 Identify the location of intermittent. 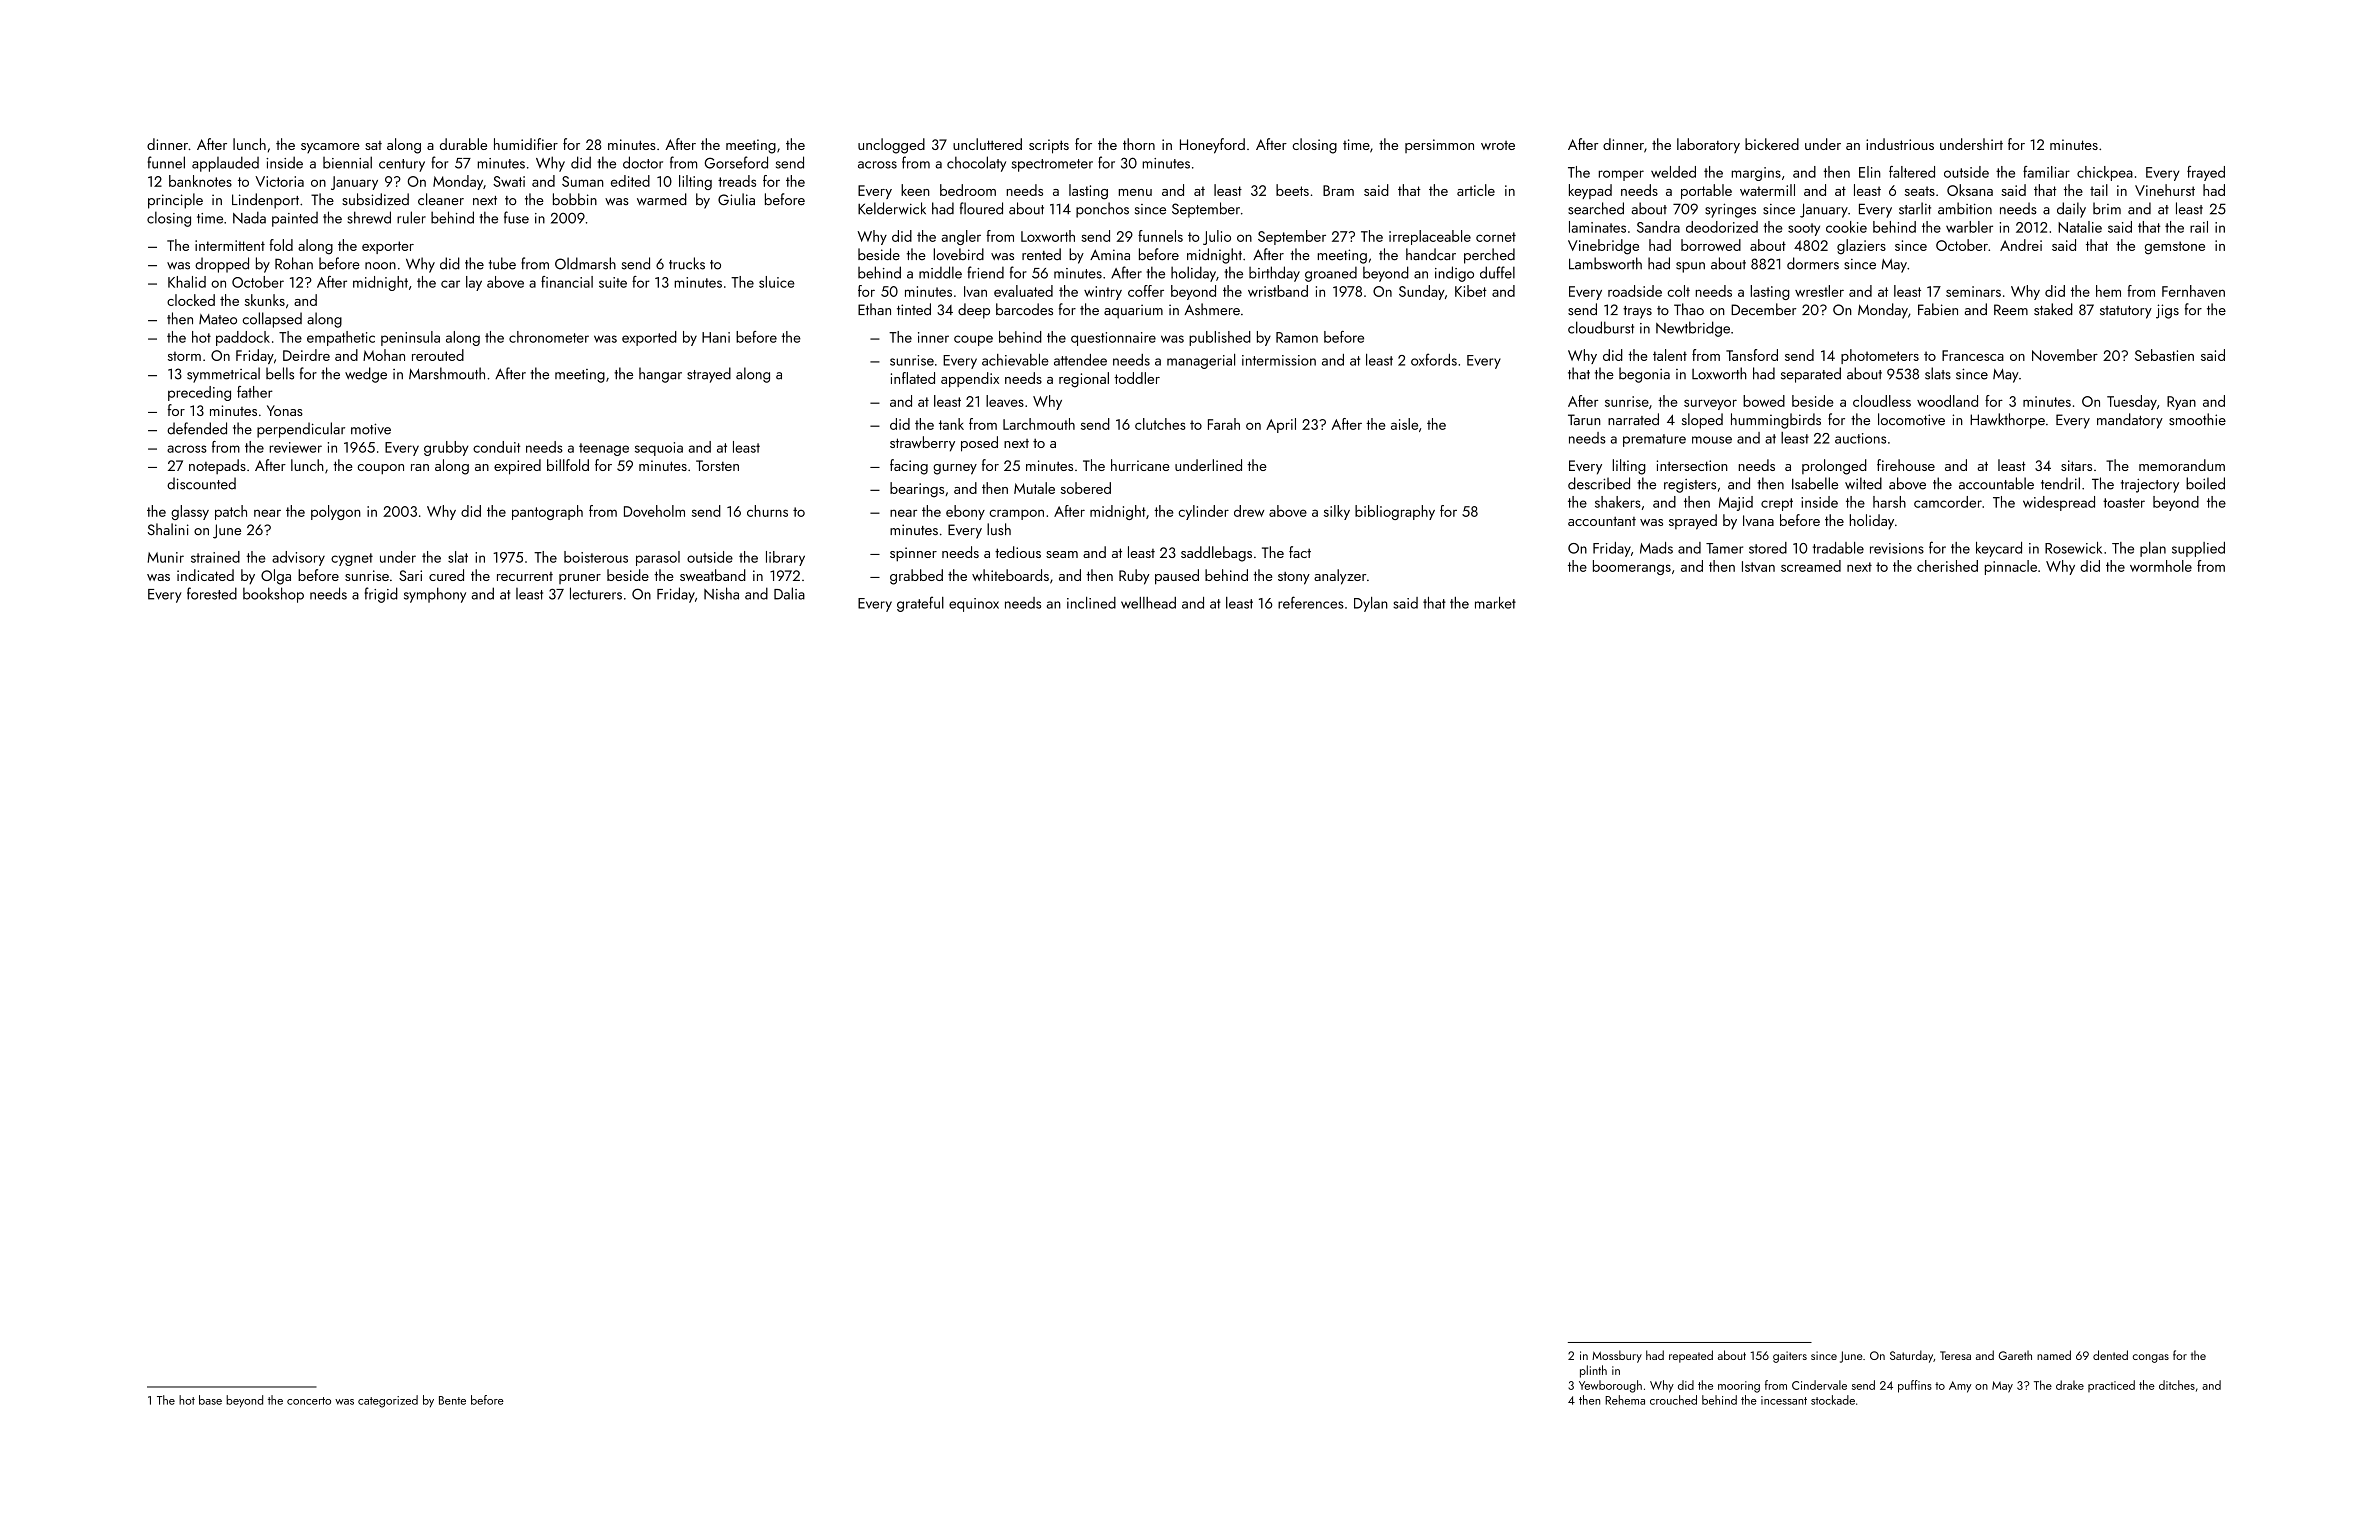
(230, 245).
